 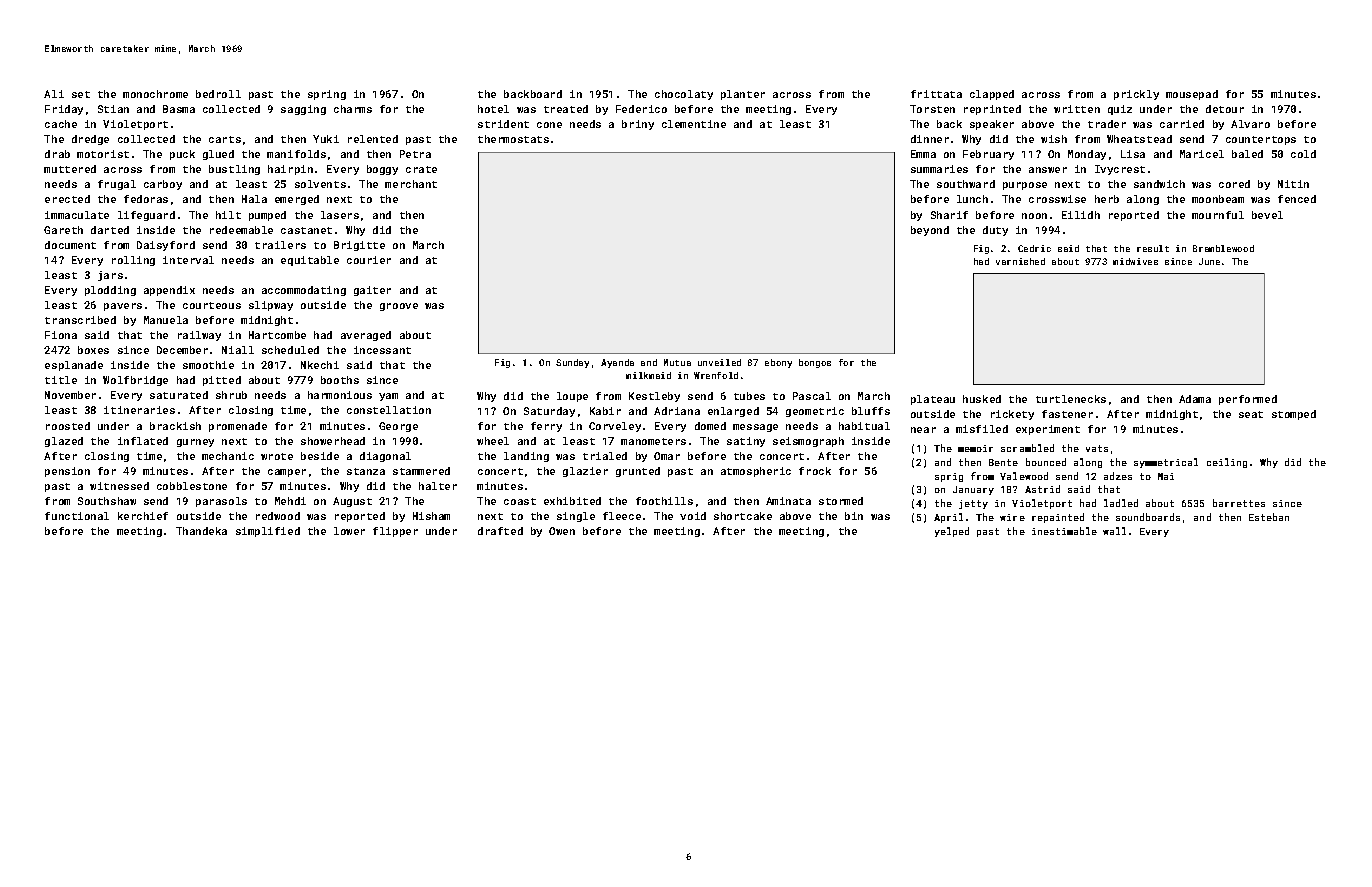 I want to click on lower, so click(x=349, y=531).
